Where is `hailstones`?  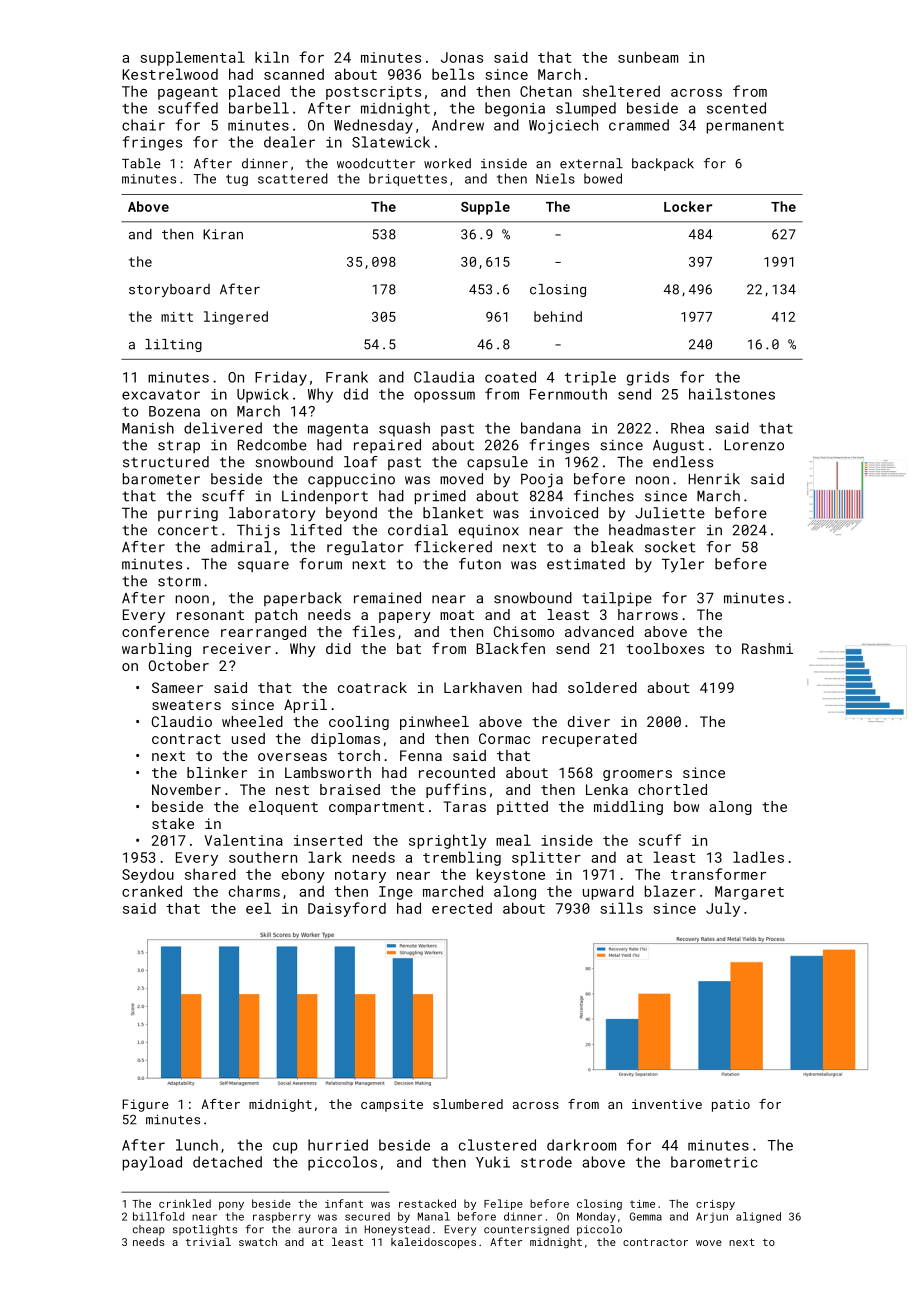
hailstones is located at coordinates (732, 394).
